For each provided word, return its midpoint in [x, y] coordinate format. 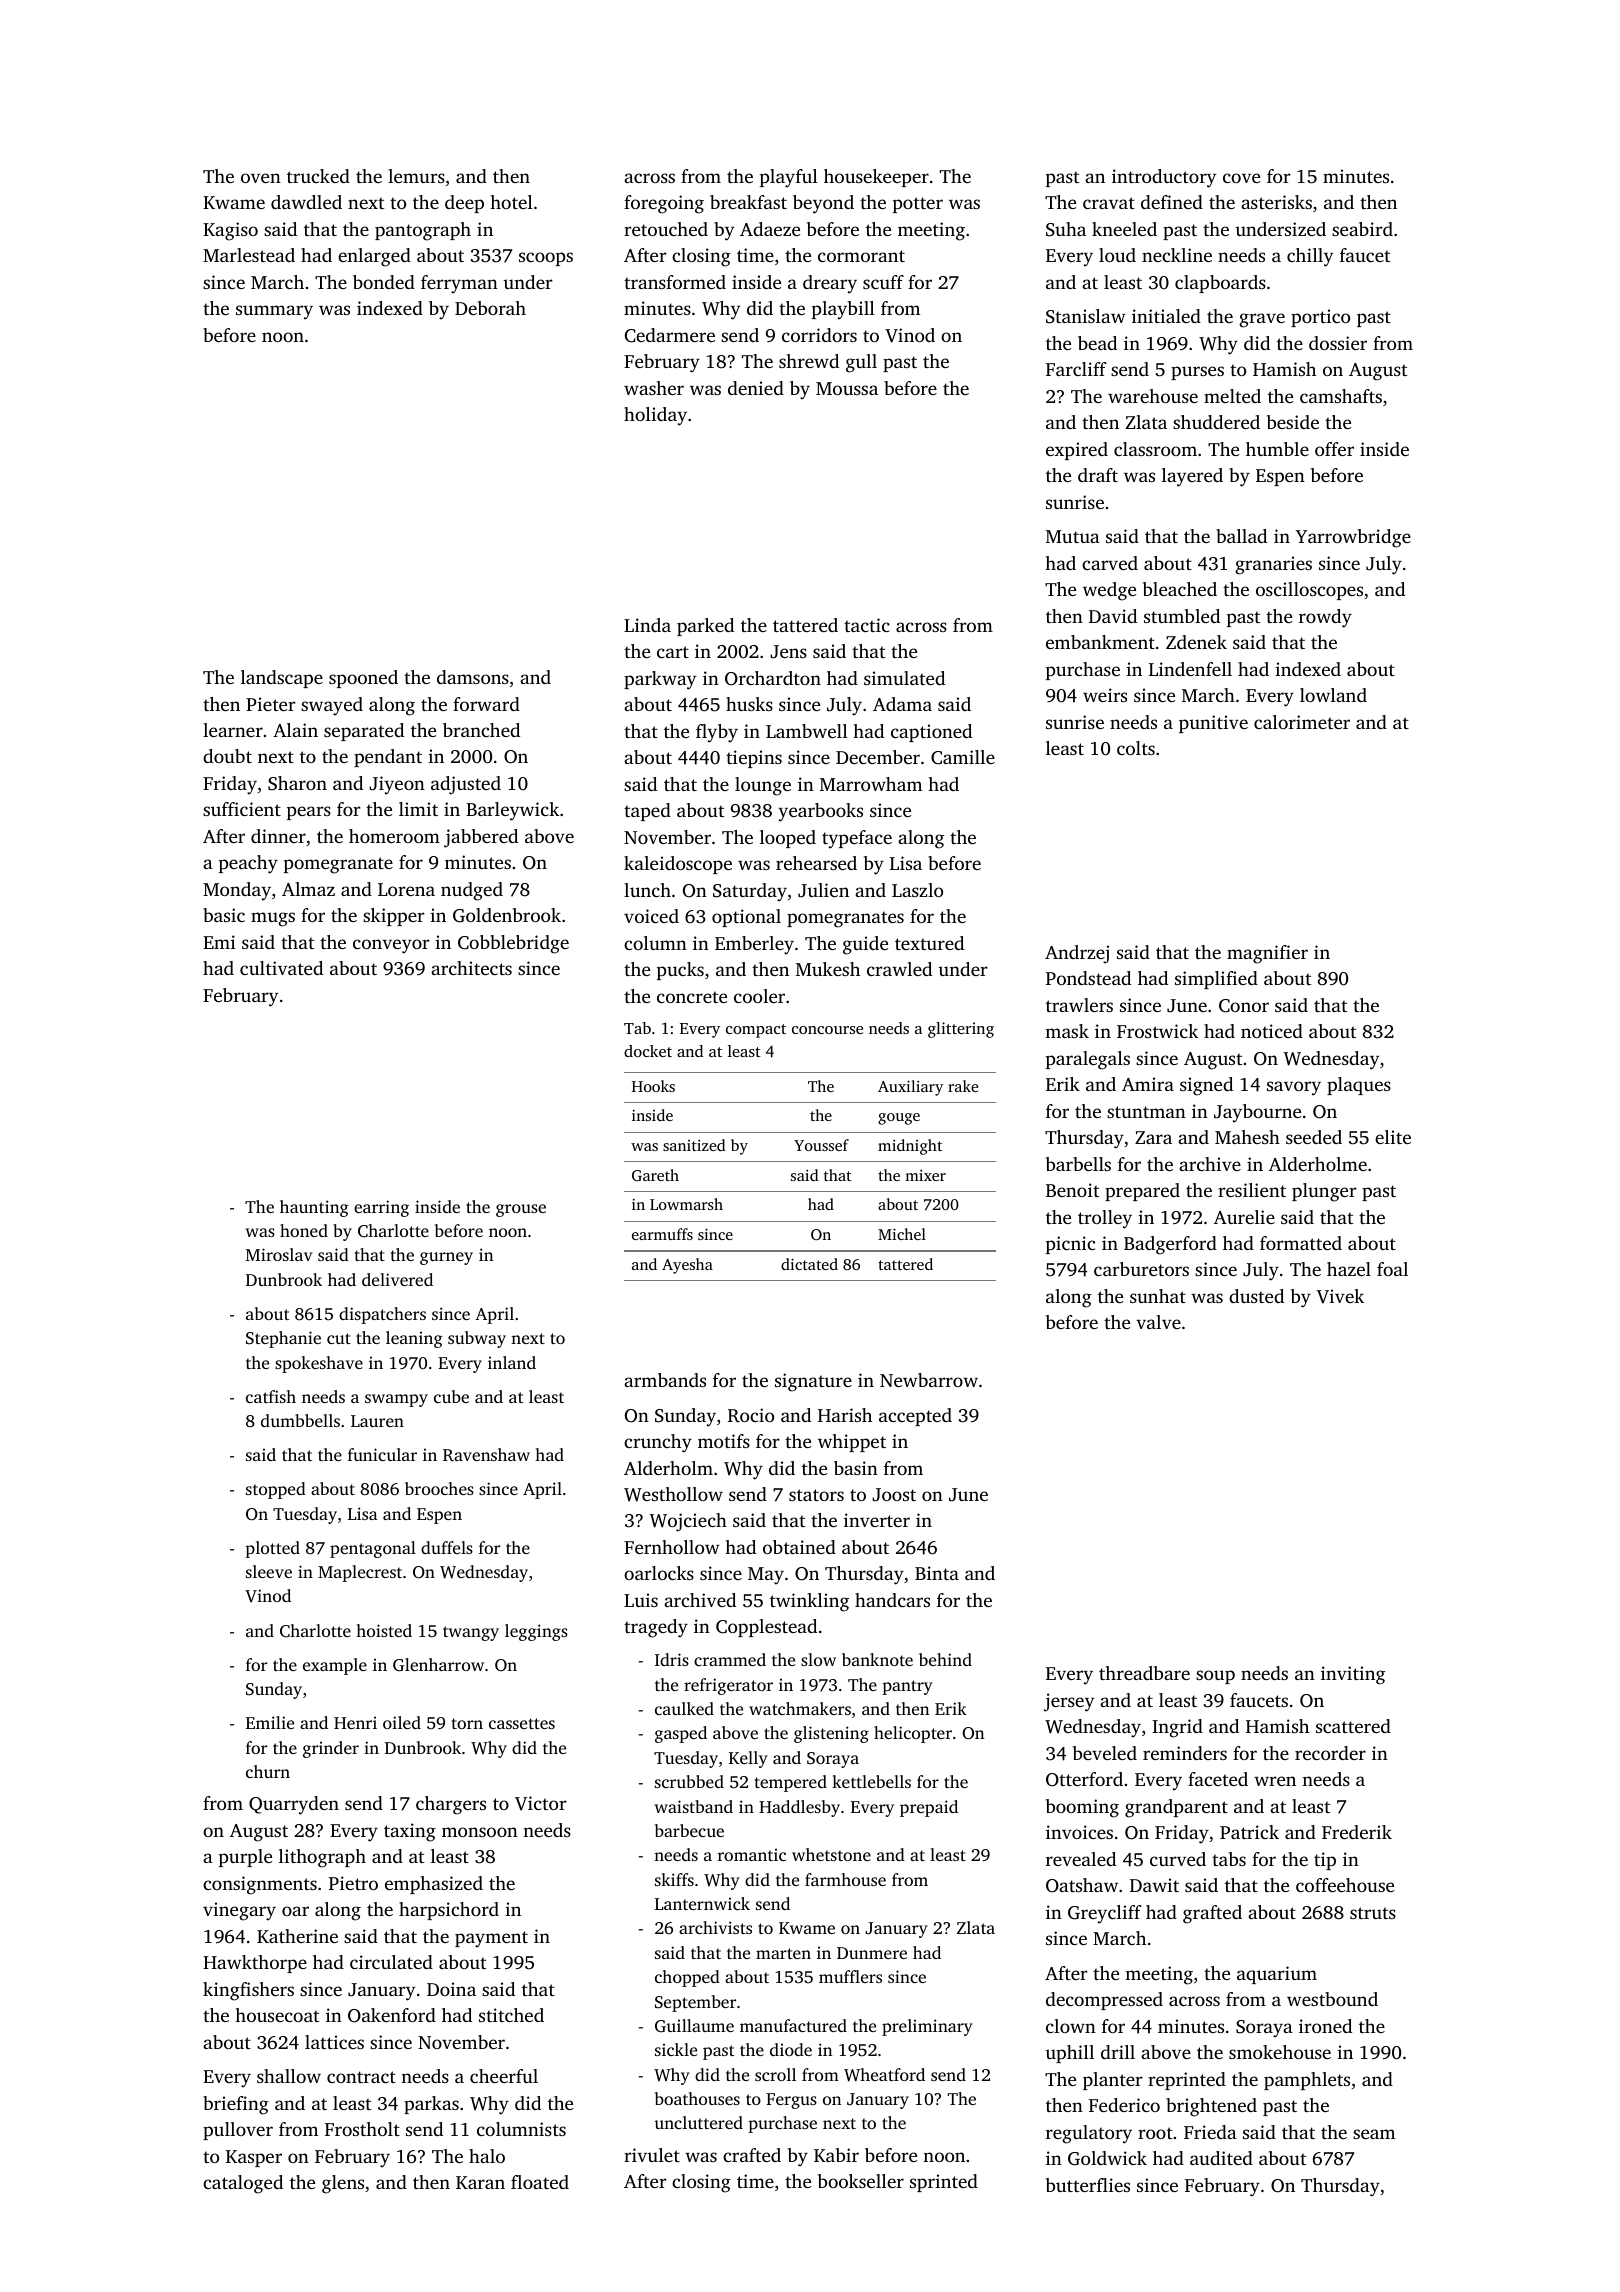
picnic [1070, 1245]
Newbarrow [929, 1380]
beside [1293, 422]
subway [477, 1339]
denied [756, 388]
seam [1374, 2134]
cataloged [243, 2184]
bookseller [861, 2181]
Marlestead [249, 255]
